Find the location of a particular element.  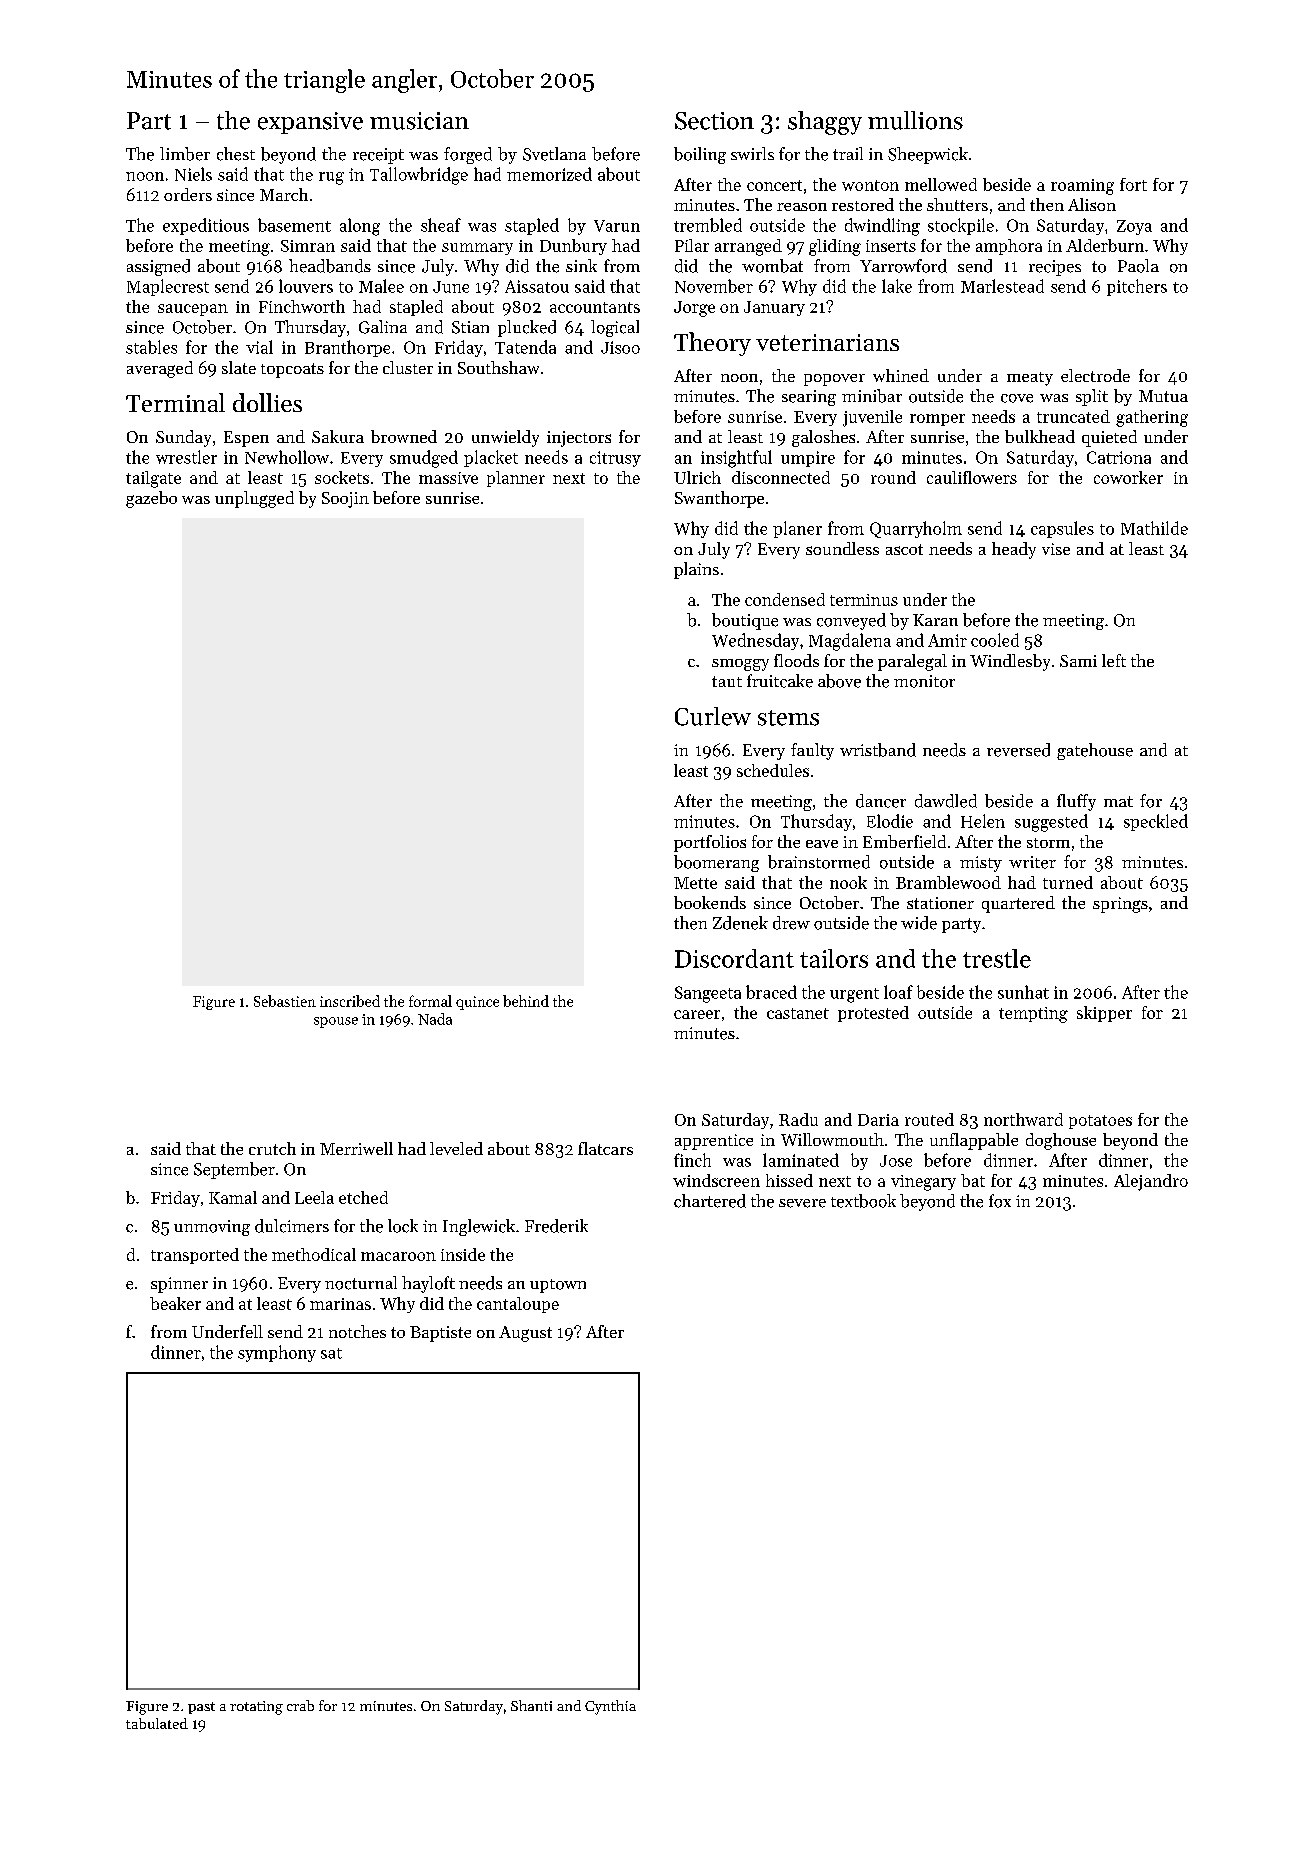

paralegal is located at coordinates (912, 662).
